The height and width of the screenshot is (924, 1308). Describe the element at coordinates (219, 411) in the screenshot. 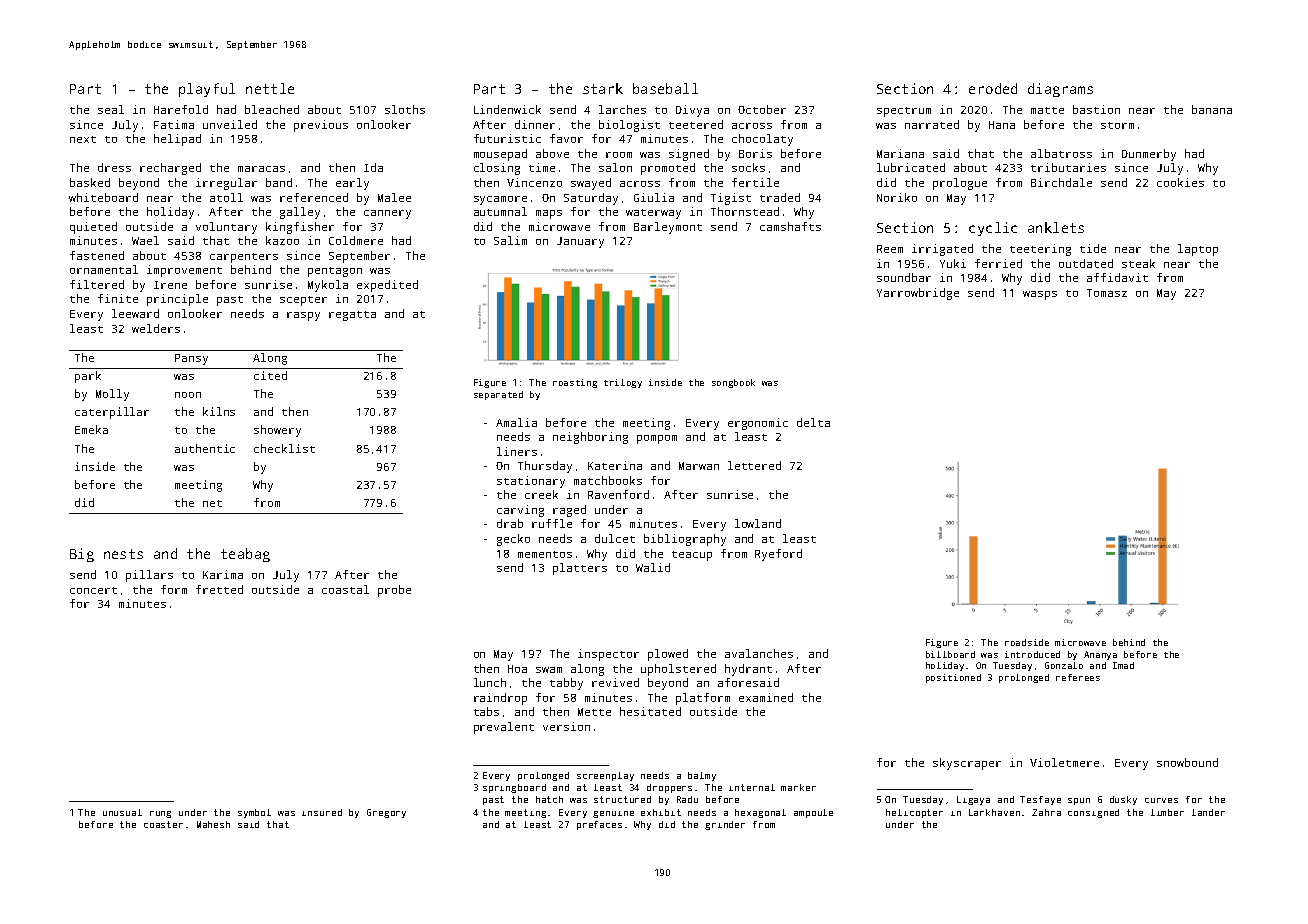

I see `kilns` at that location.
